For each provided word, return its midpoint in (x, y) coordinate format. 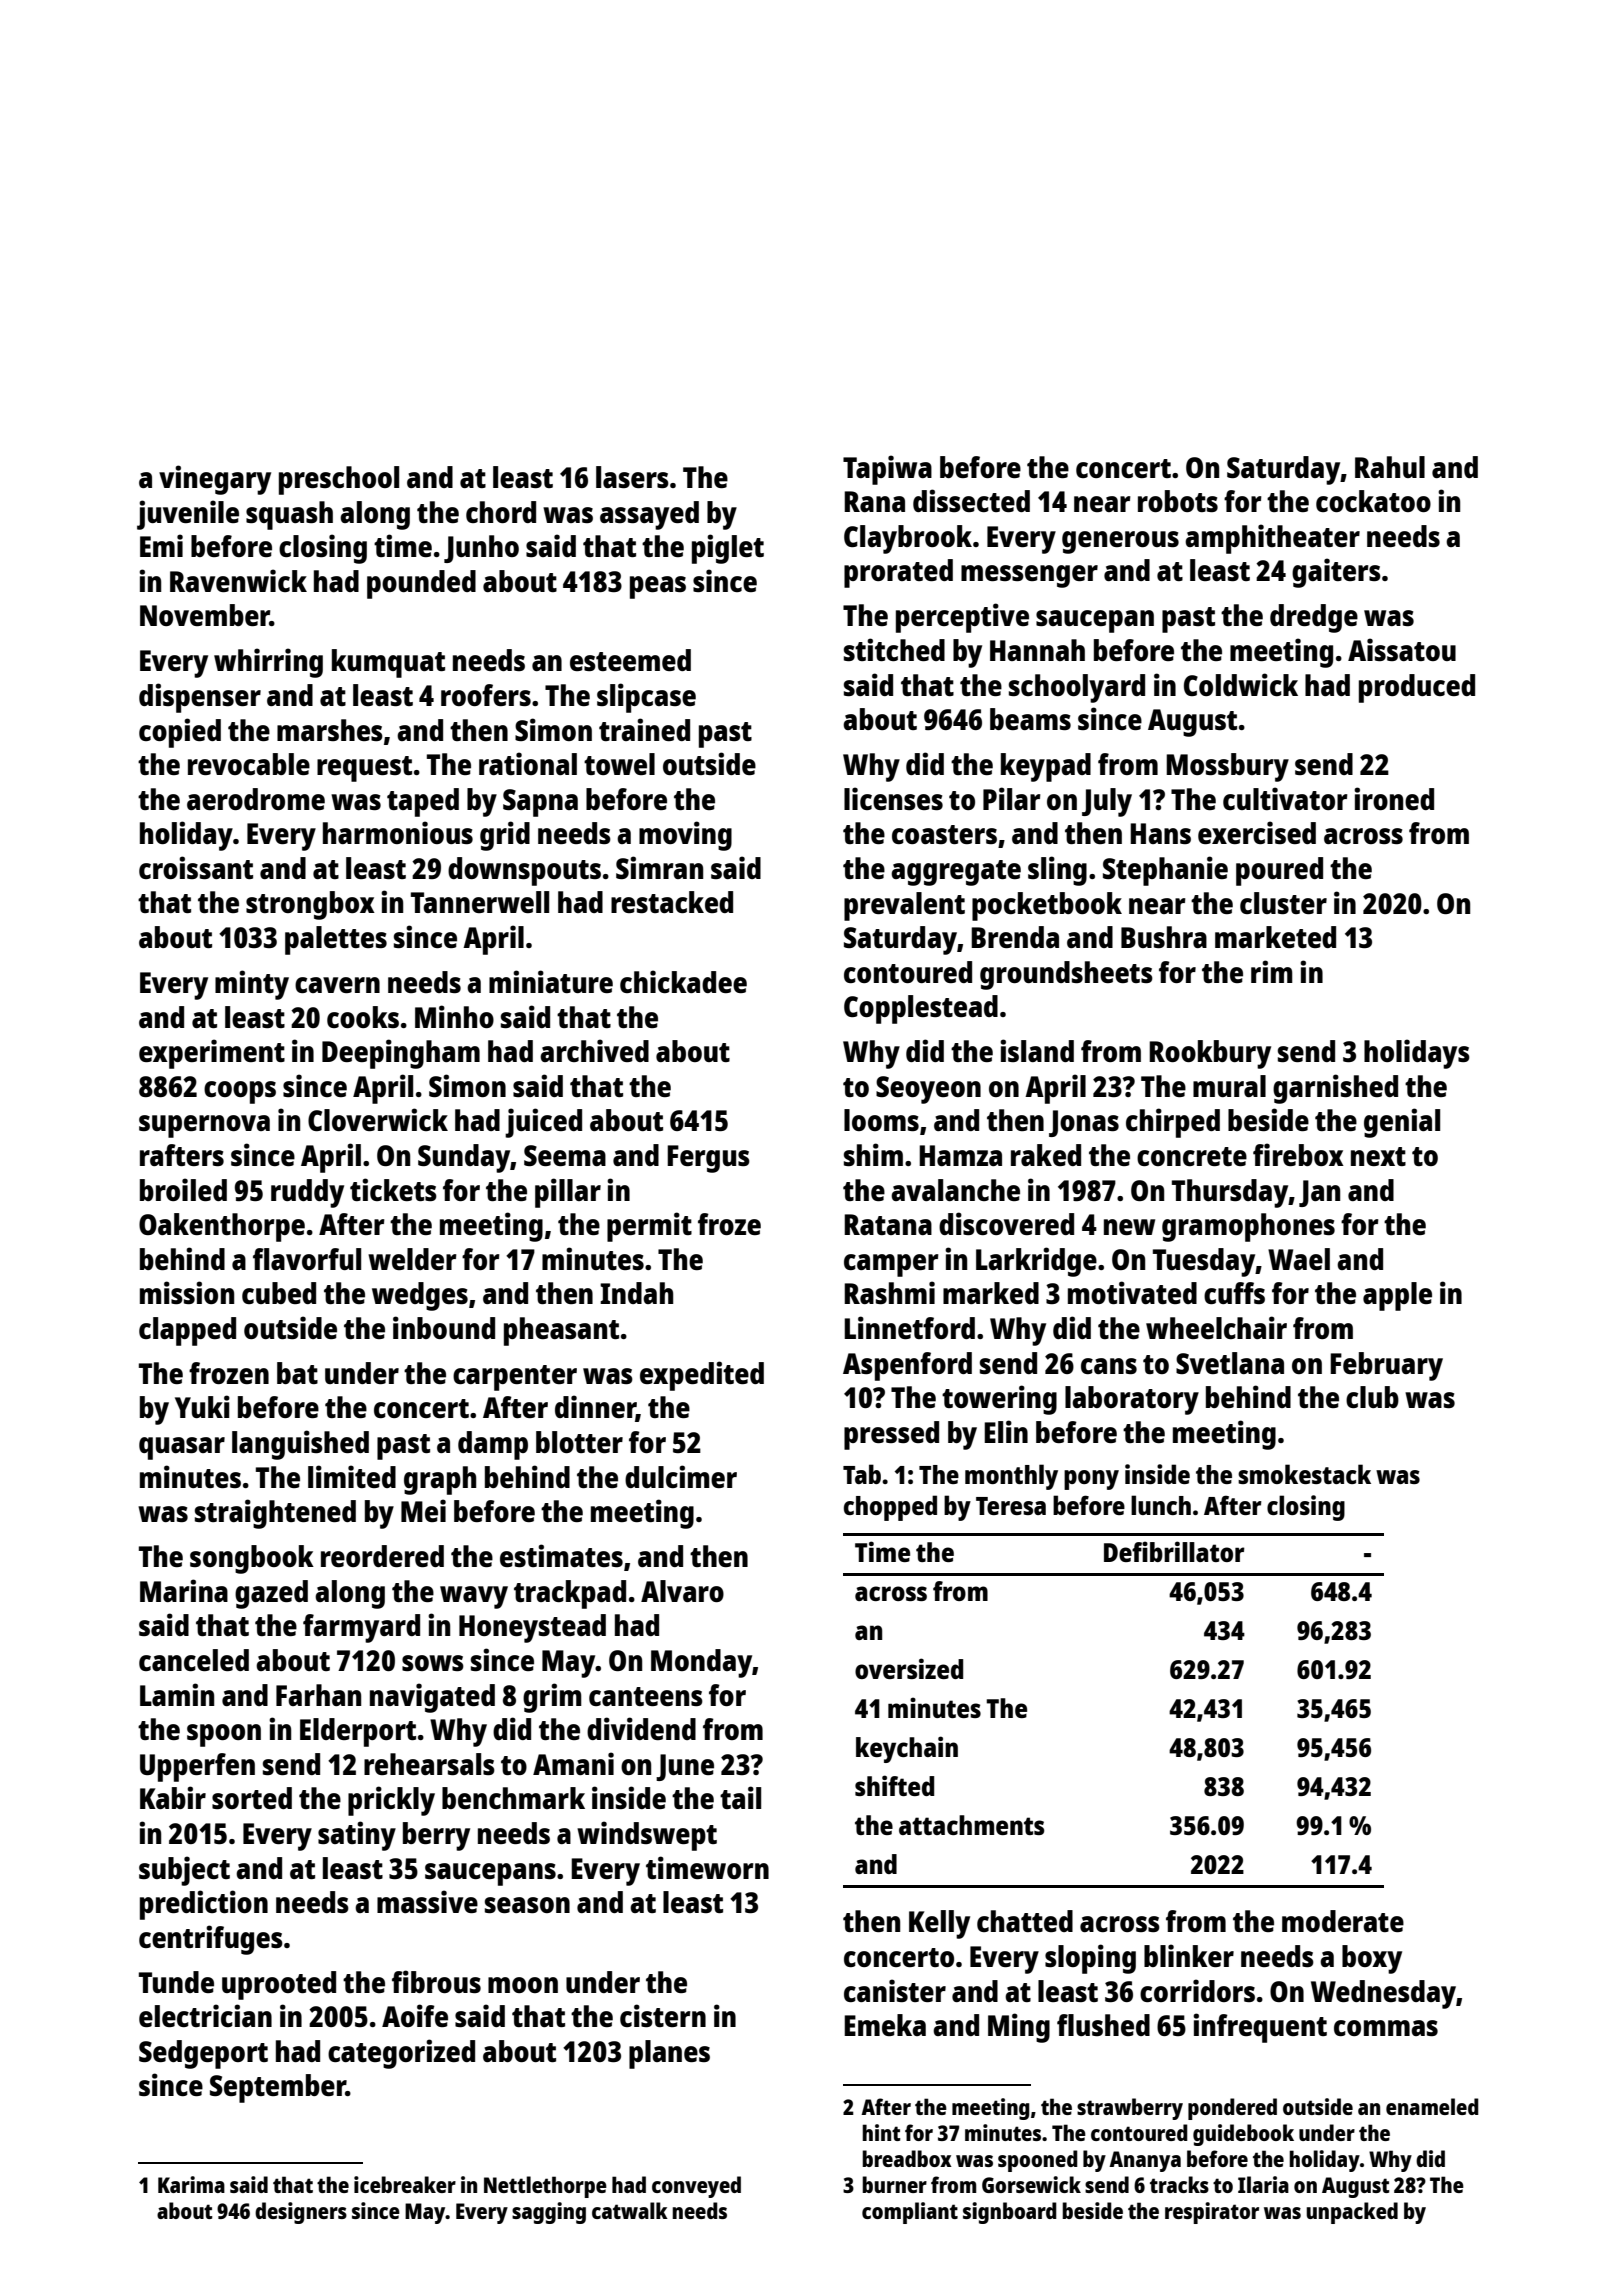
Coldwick (1241, 684)
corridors (1197, 1990)
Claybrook (908, 539)
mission (187, 1292)
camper (891, 1265)
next (1378, 1156)
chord (501, 512)
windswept (647, 1836)
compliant (910, 2213)
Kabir (173, 1797)
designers (301, 2213)
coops (240, 1092)
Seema (565, 1155)
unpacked (1352, 2213)
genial (1402, 1123)
